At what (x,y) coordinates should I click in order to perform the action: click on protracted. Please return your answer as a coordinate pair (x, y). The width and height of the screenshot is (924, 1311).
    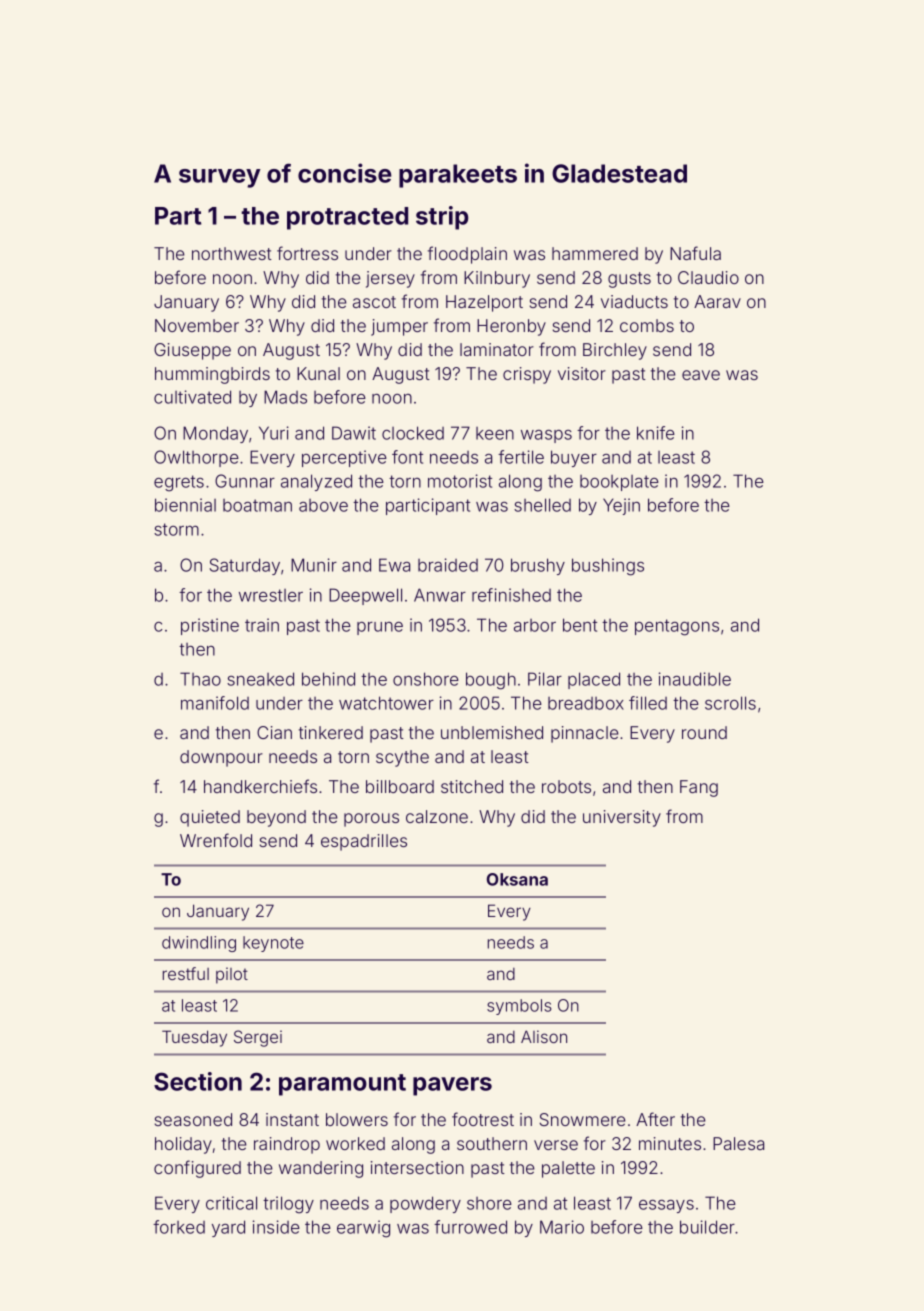
    Looking at the image, I should click on (347, 218).
